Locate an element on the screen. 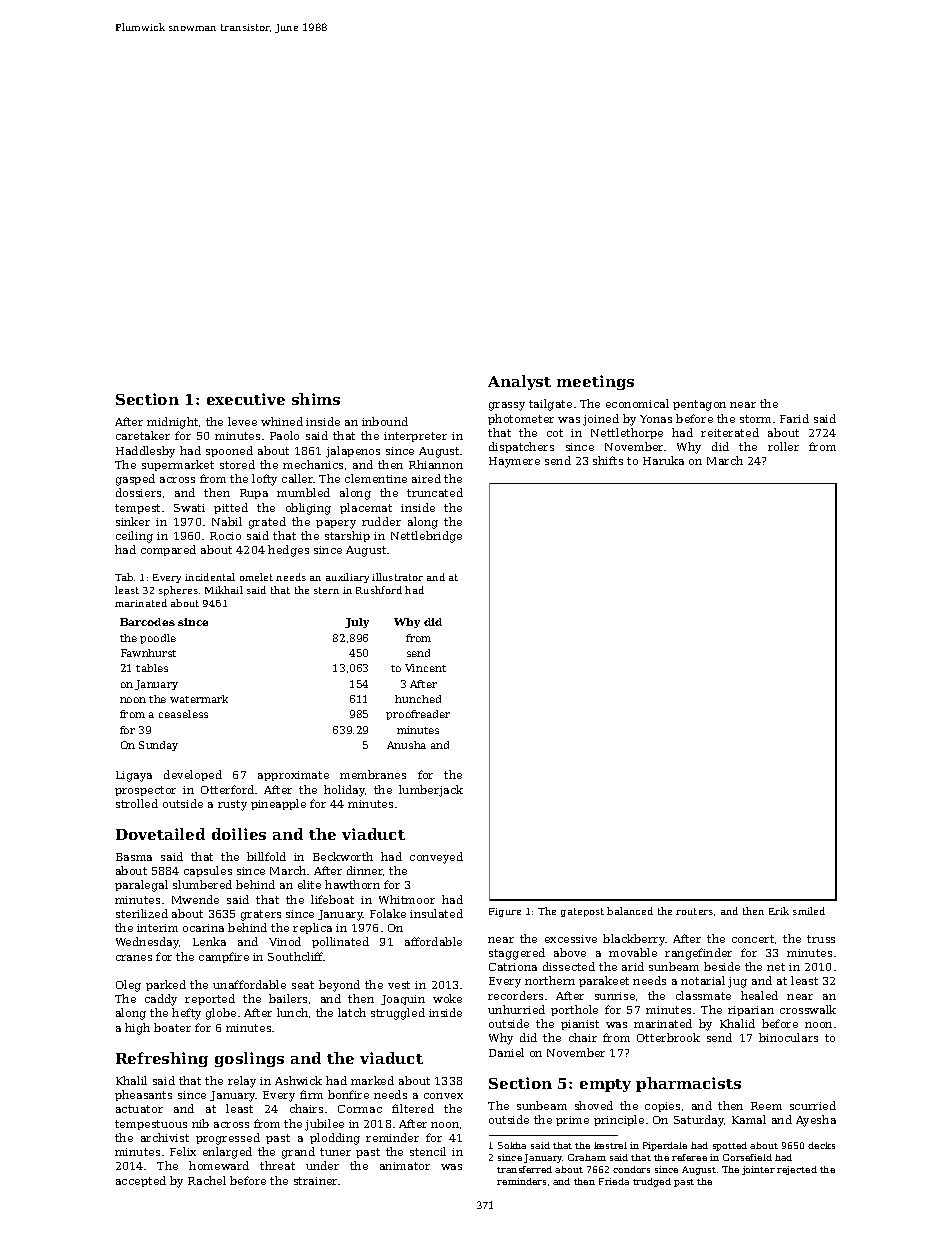 The image size is (952, 1233). animator is located at coordinates (405, 1166).
